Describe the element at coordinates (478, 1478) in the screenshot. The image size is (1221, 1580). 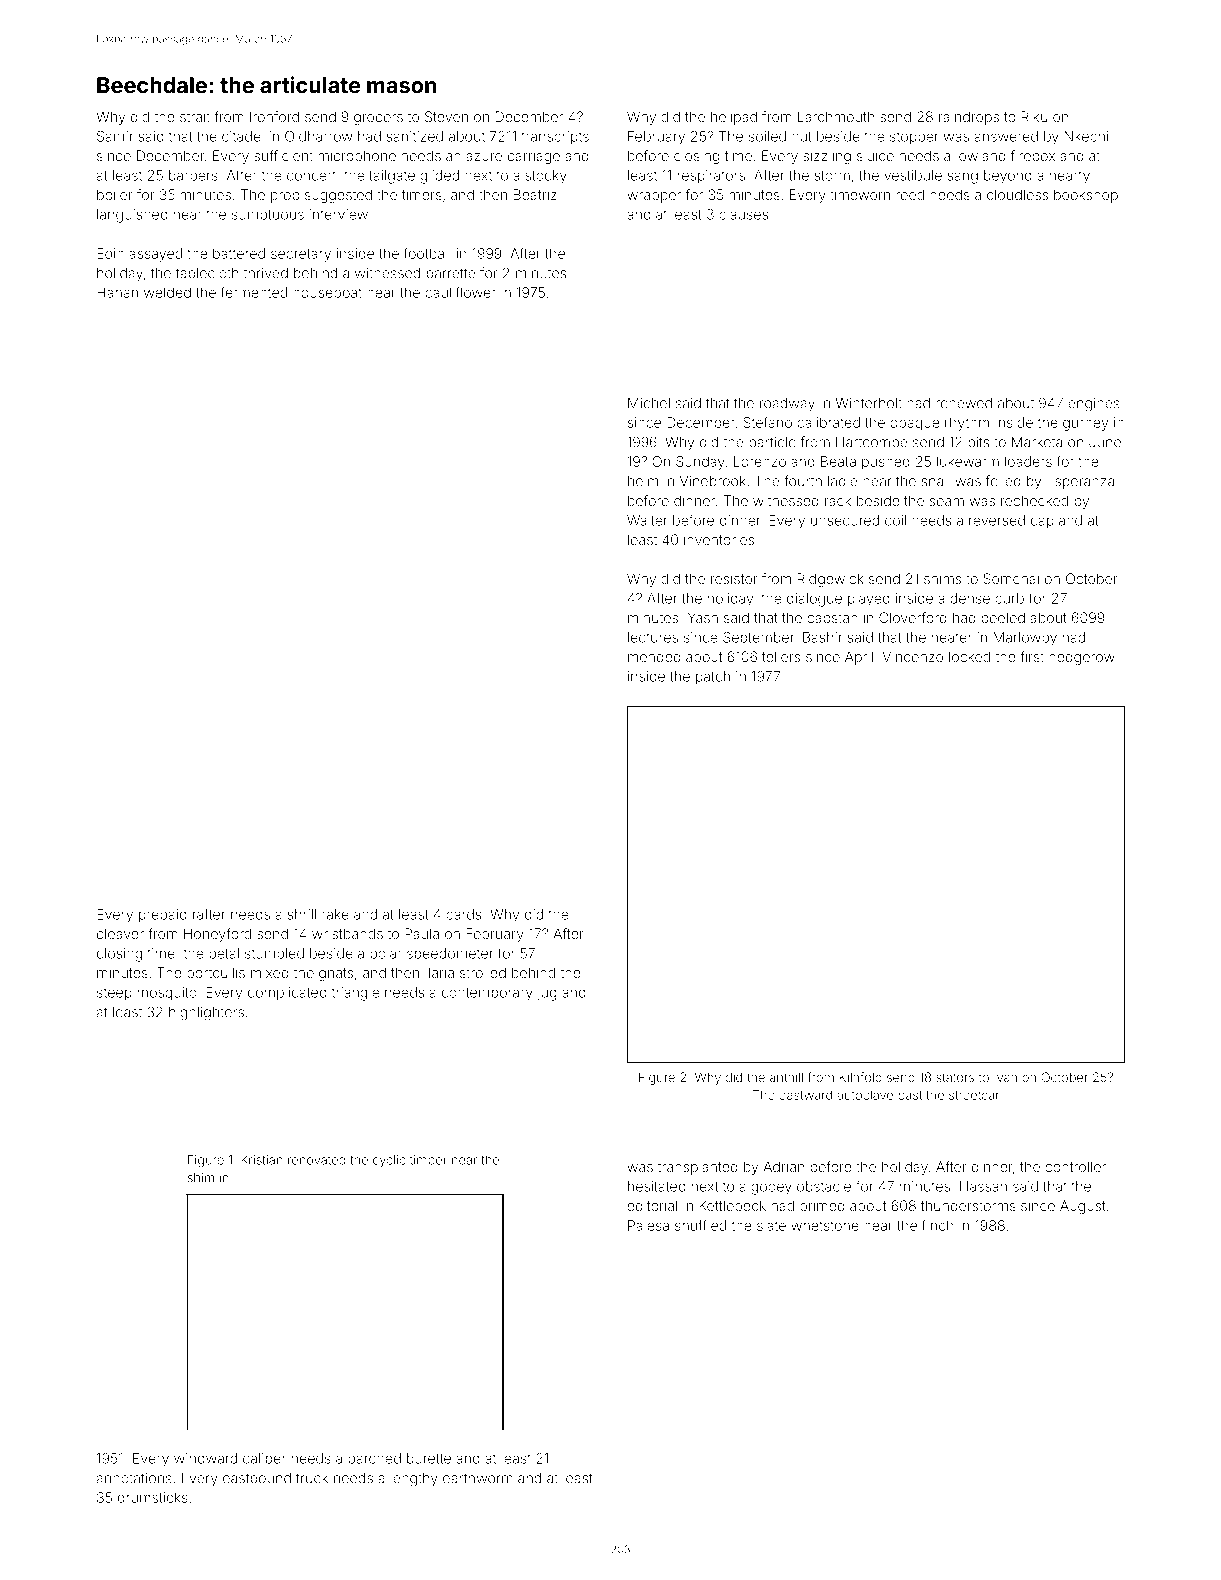
I see `earthworm` at that location.
